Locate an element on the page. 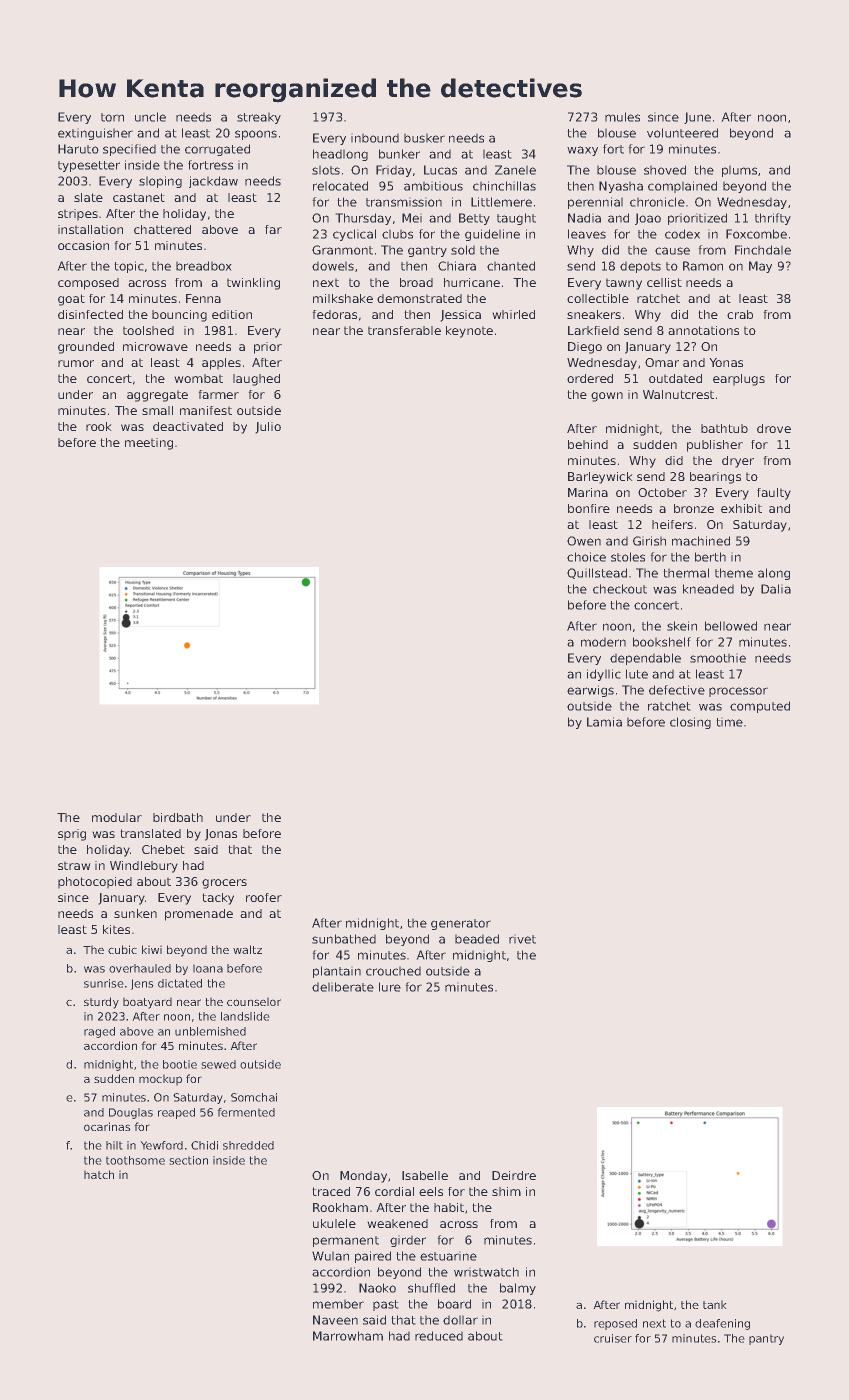  roofer is located at coordinates (264, 897).
